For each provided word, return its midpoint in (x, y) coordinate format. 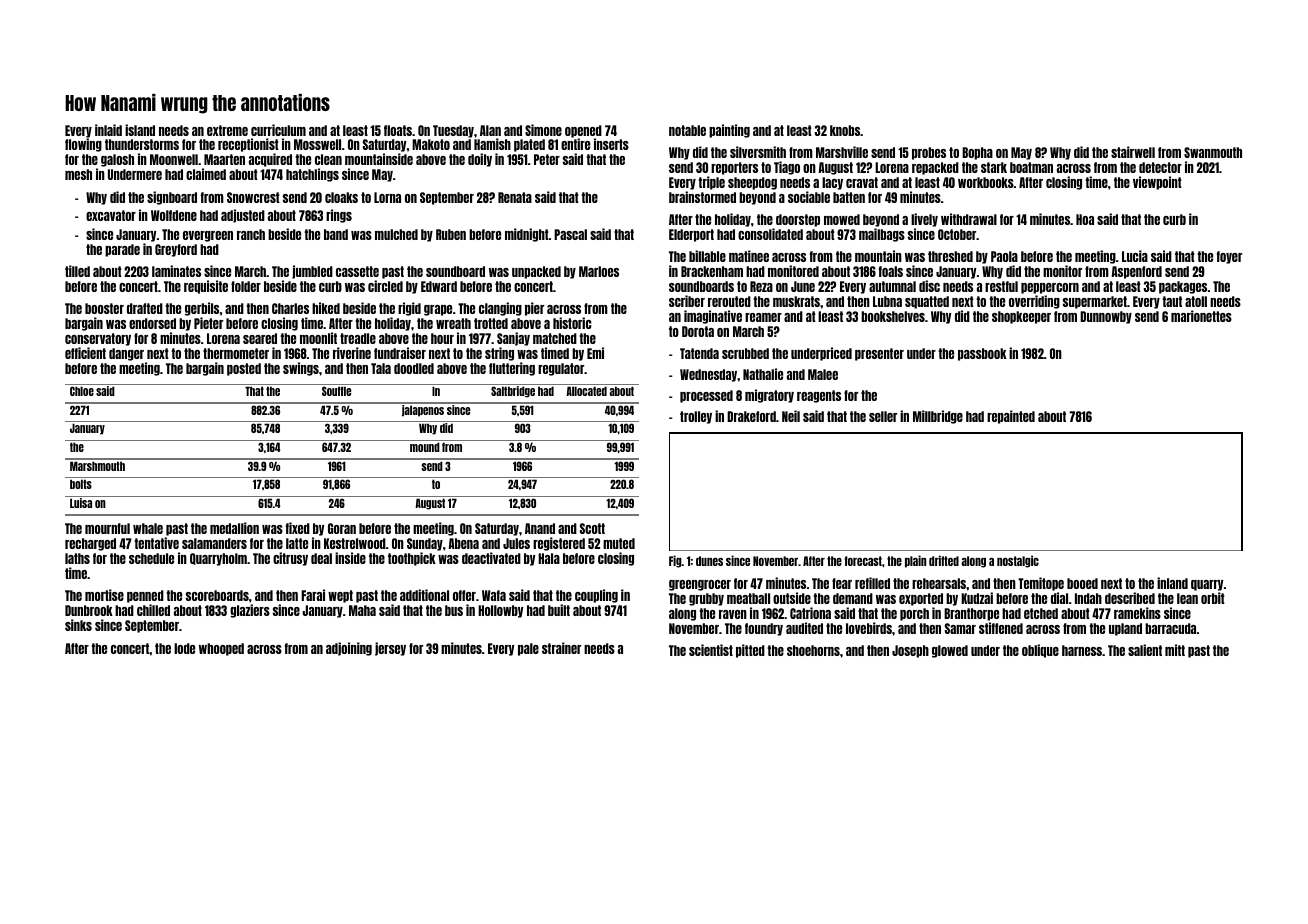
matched (555, 338)
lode (184, 648)
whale (148, 528)
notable (687, 130)
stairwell (1133, 152)
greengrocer (700, 585)
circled (385, 286)
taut (1172, 301)
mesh (78, 174)
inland (1172, 583)
